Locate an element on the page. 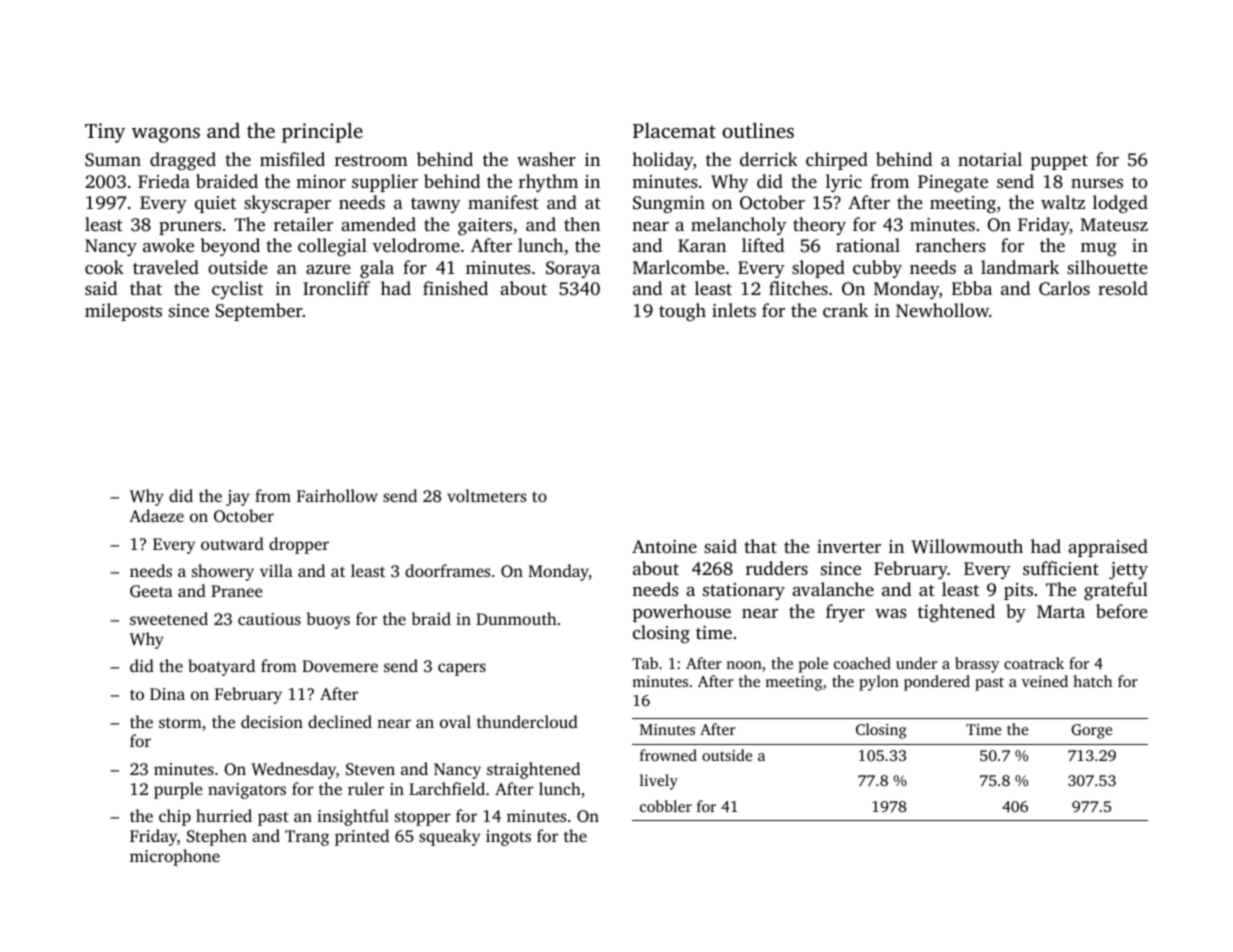  puppet is located at coordinates (1059, 162).
